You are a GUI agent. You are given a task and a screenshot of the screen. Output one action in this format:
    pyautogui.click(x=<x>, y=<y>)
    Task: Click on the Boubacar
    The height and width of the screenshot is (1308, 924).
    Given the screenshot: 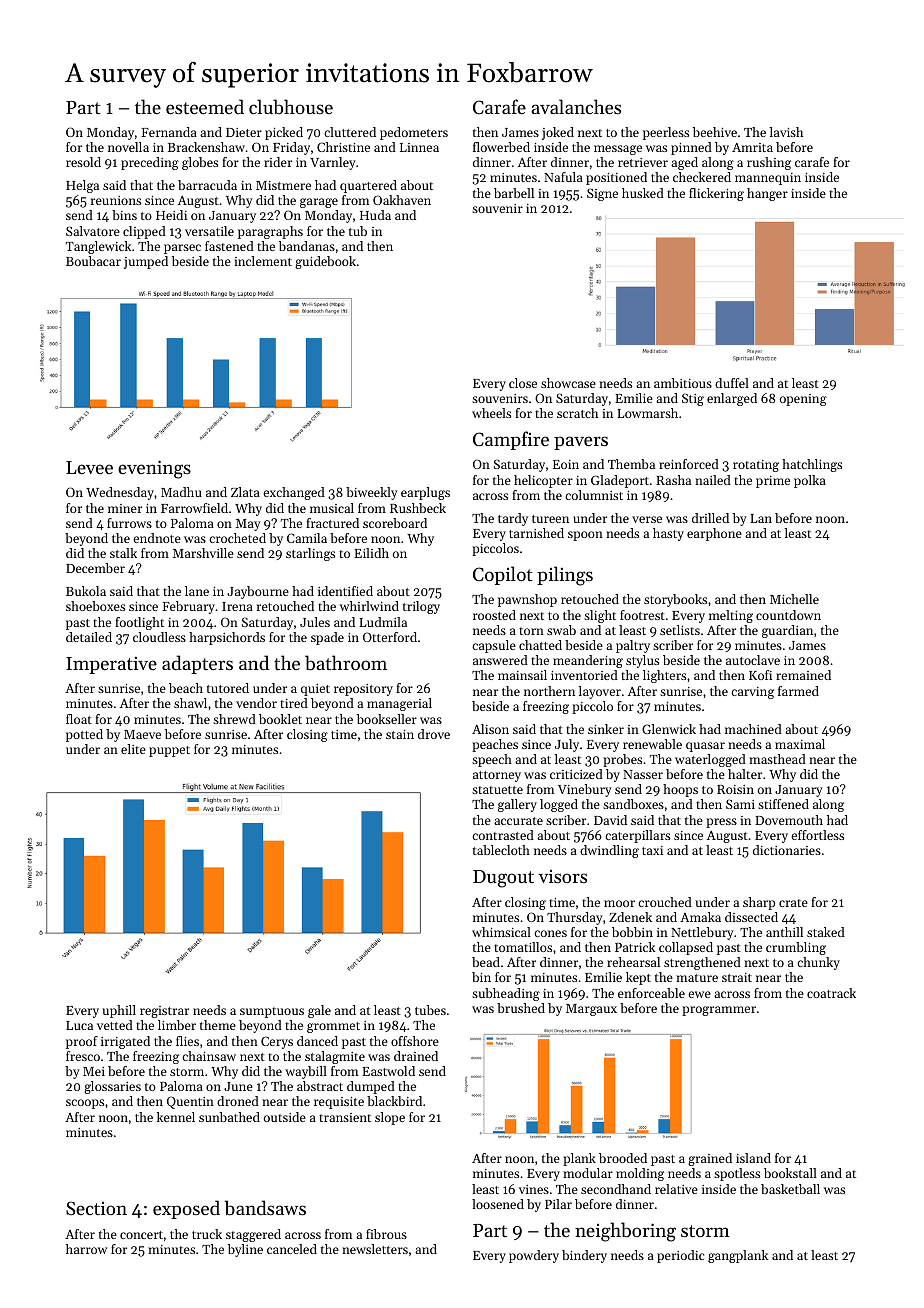 What is the action you would take?
    pyautogui.click(x=93, y=261)
